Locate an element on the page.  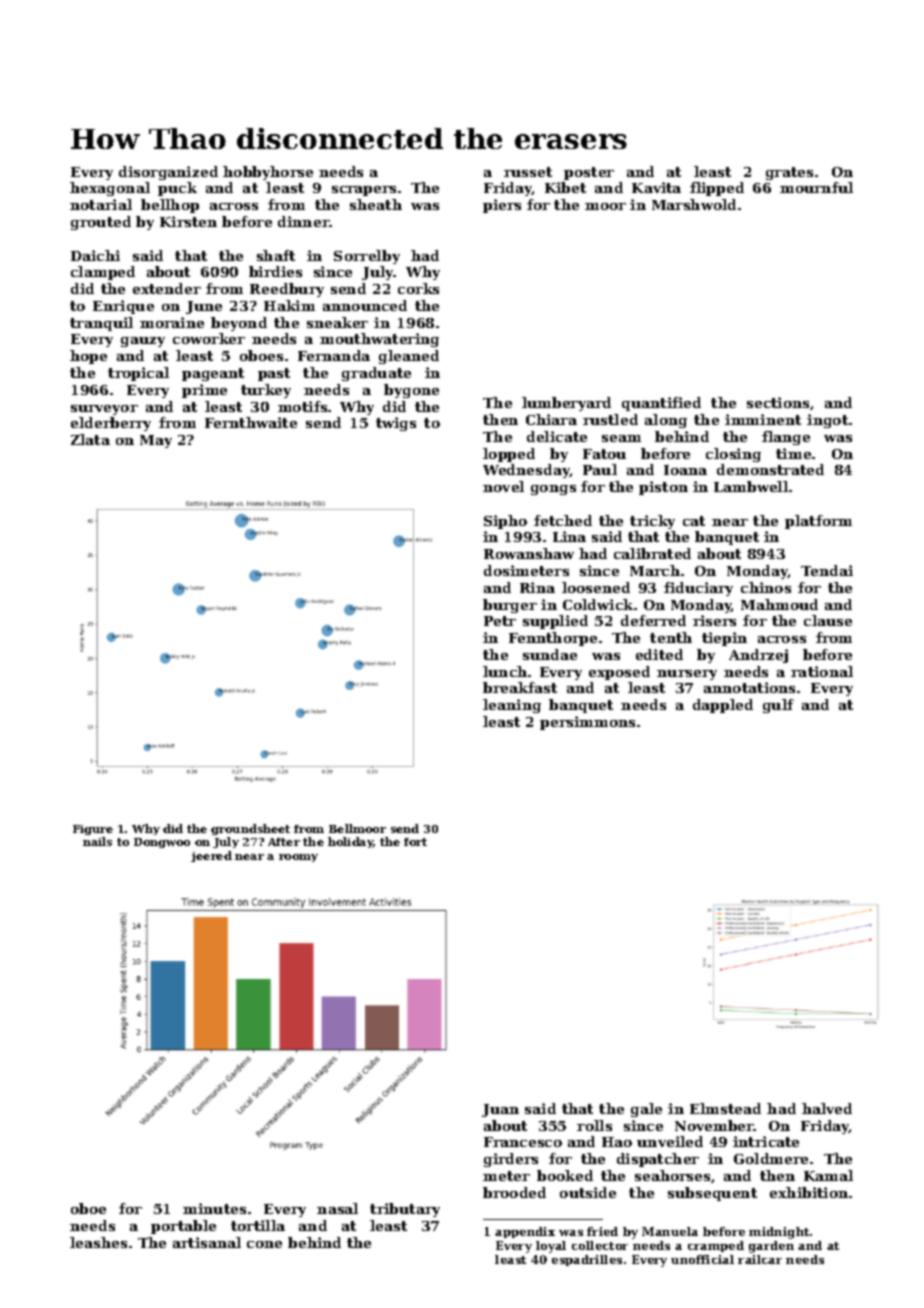
persimmons is located at coordinates (587, 723).
